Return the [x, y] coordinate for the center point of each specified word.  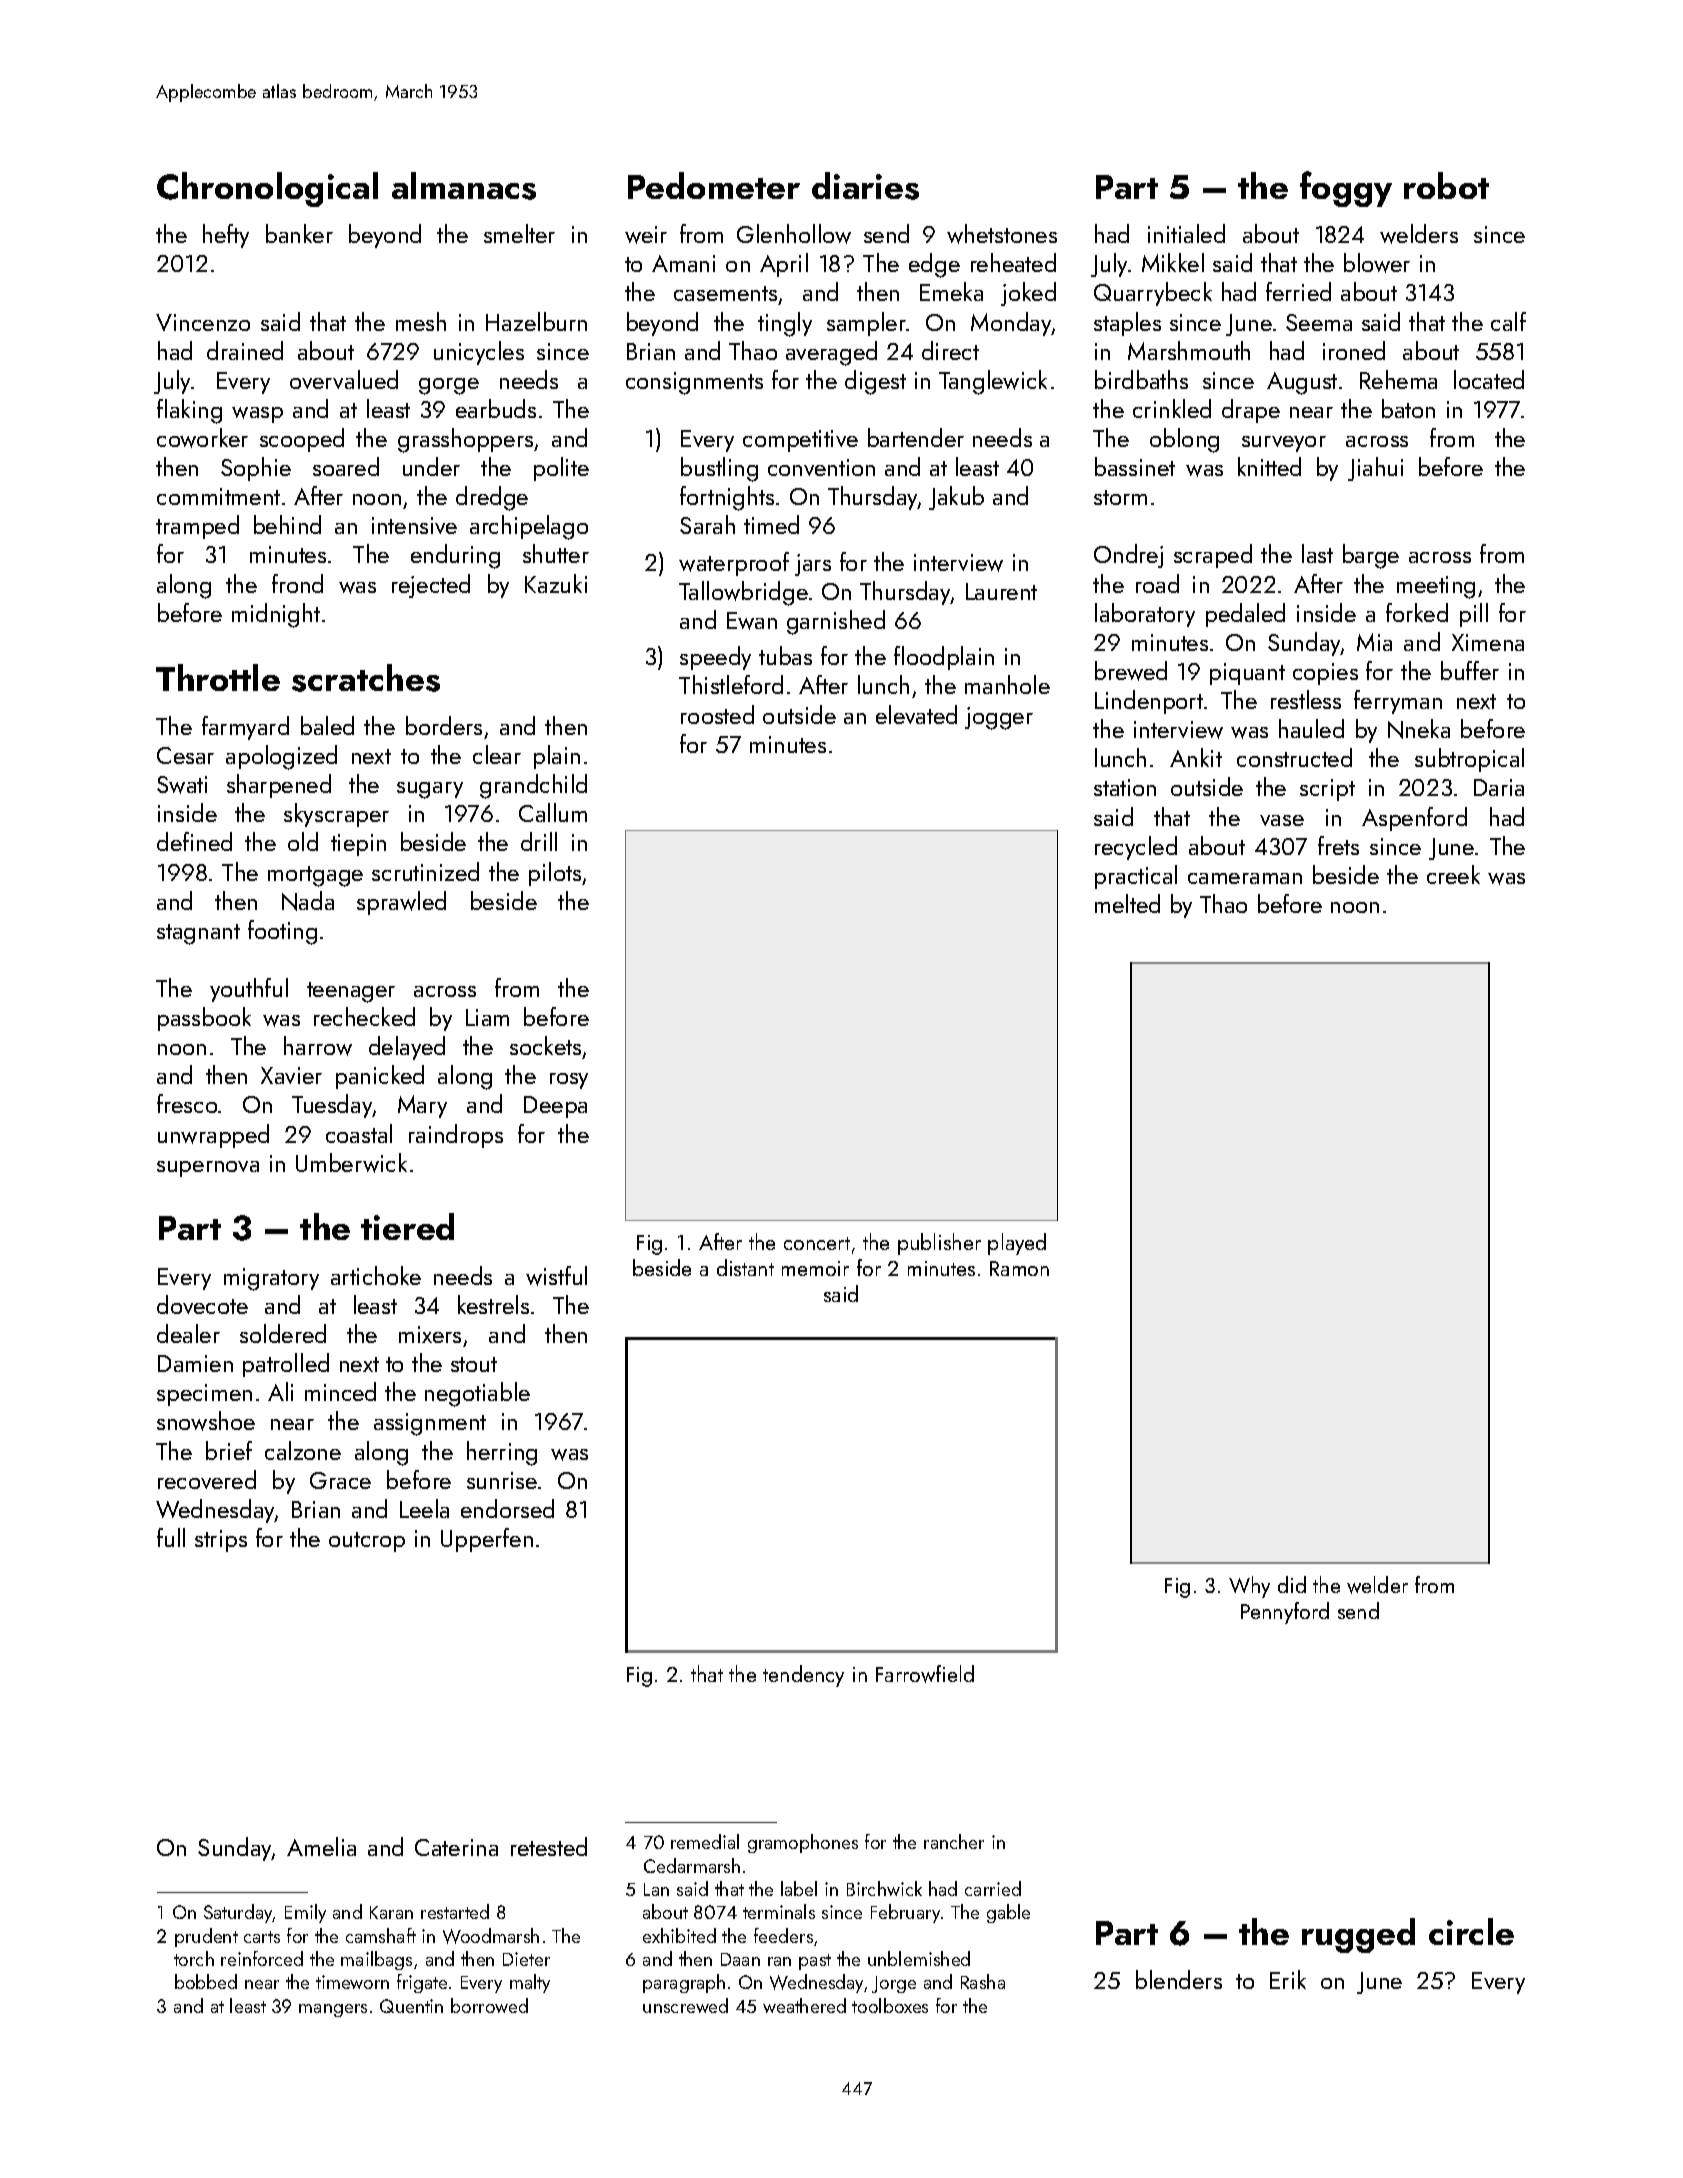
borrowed [489, 2005]
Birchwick [884, 1888]
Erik [1288, 1979]
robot [1446, 185]
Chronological [267, 189]
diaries [865, 186]
